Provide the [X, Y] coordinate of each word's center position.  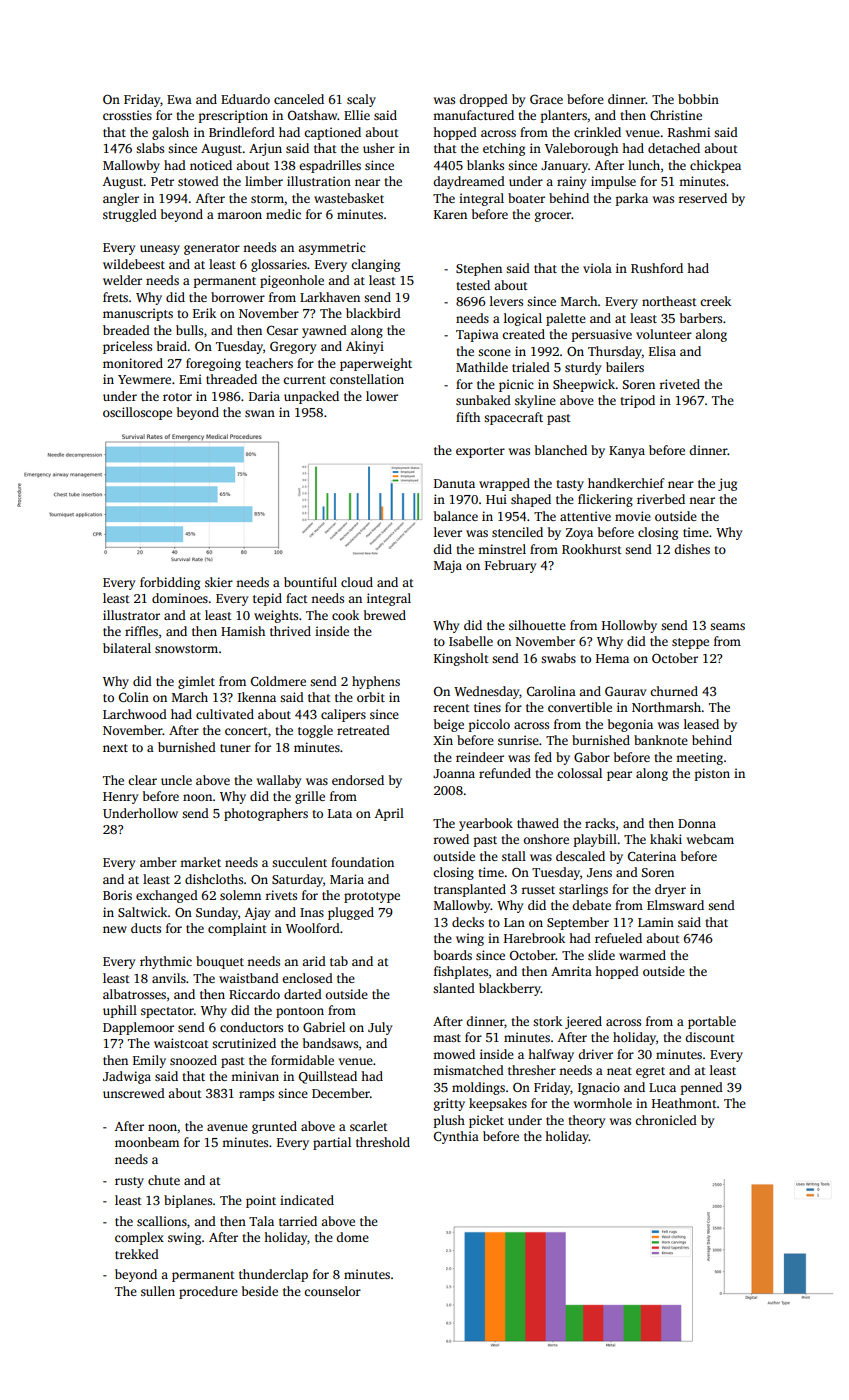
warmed [642, 955]
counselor [332, 1291]
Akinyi [365, 347]
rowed [451, 839]
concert [246, 731]
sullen [158, 1291]
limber [264, 181]
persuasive [602, 335]
